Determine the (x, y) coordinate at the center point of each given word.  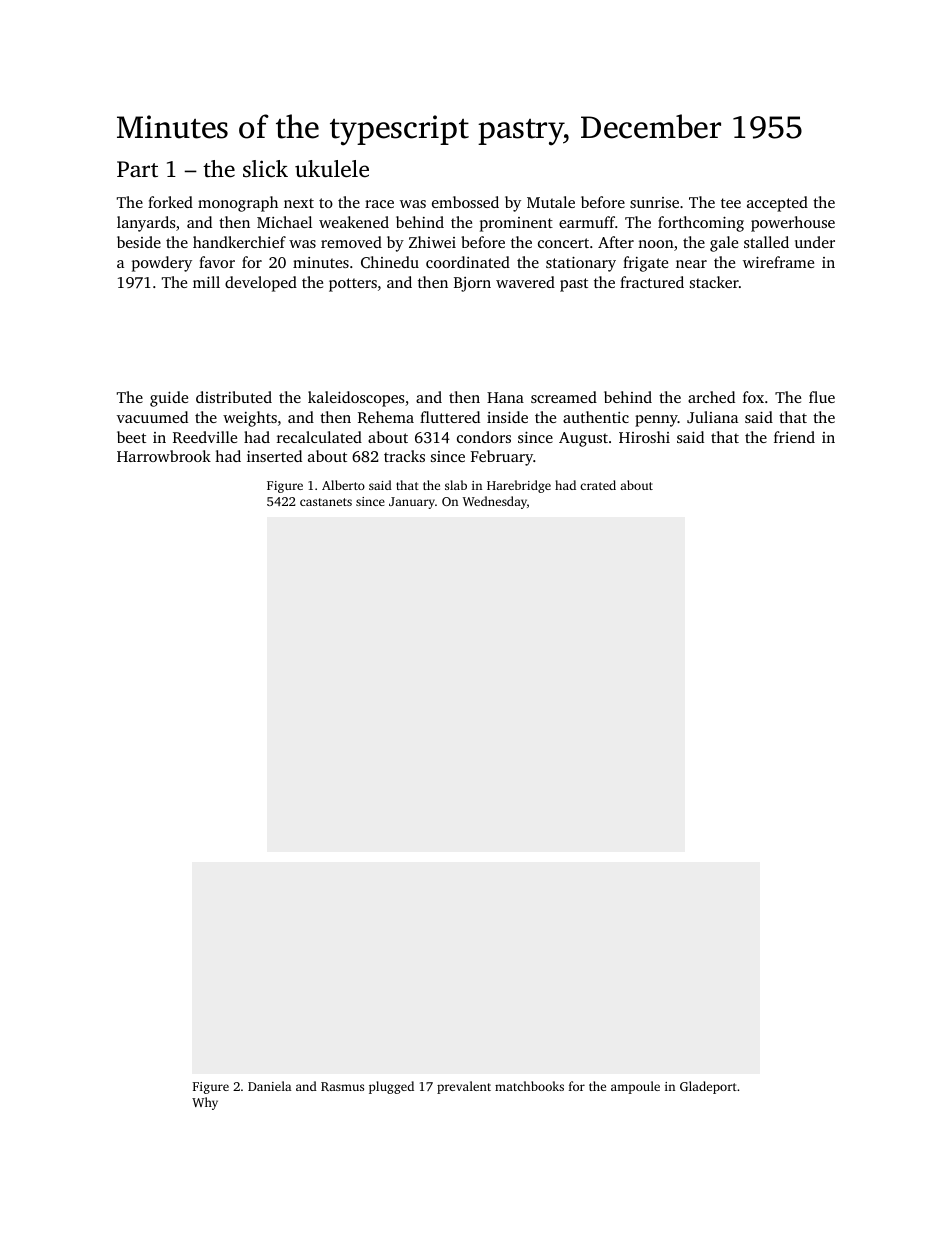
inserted (274, 456)
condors (484, 437)
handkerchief (239, 242)
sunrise (654, 202)
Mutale (551, 202)
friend (794, 437)
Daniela (269, 1086)
